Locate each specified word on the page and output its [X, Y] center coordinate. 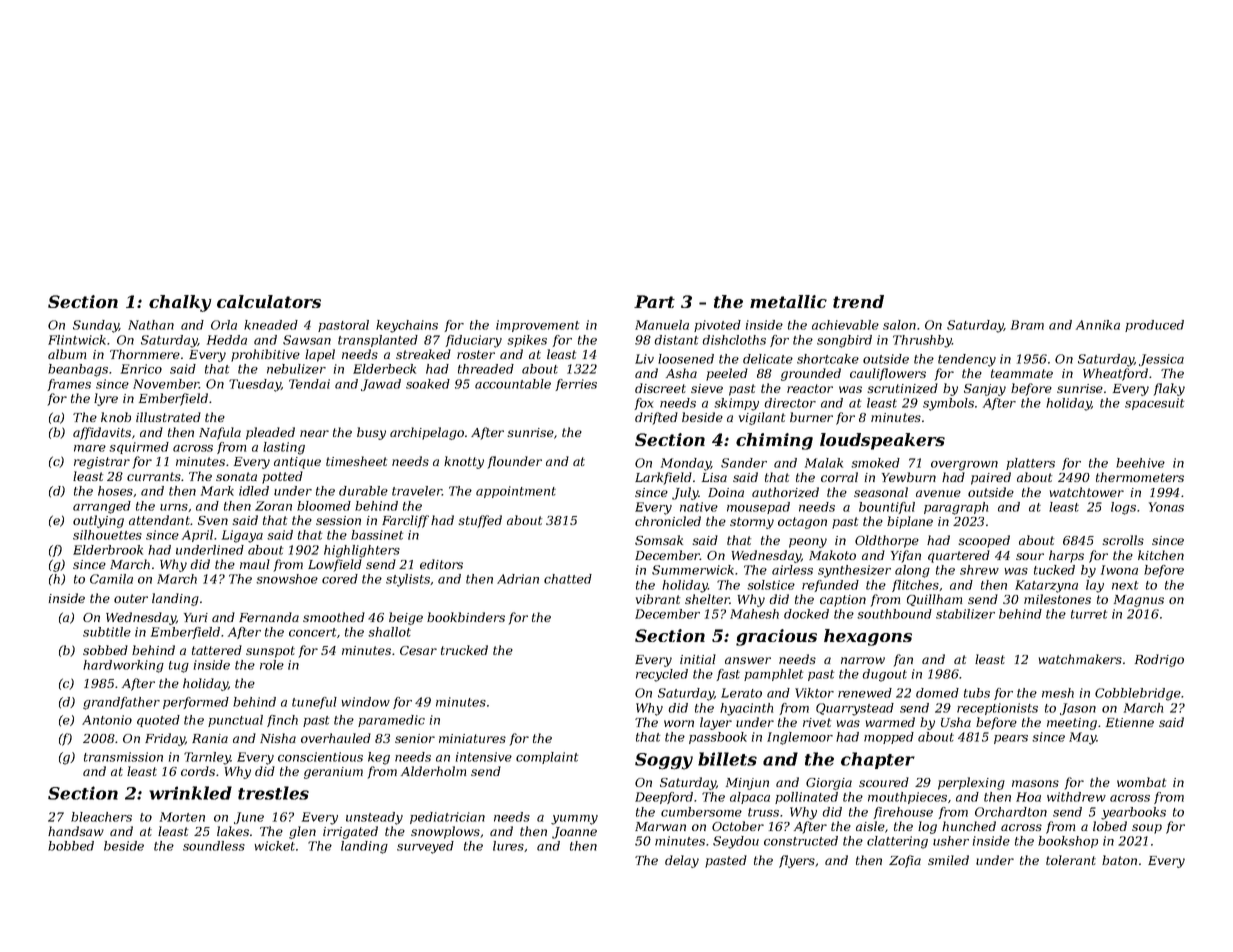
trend [858, 301]
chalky [180, 303]
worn [679, 723]
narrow [863, 660]
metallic [788, 301]
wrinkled [190, 793]
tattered [217, 650]
